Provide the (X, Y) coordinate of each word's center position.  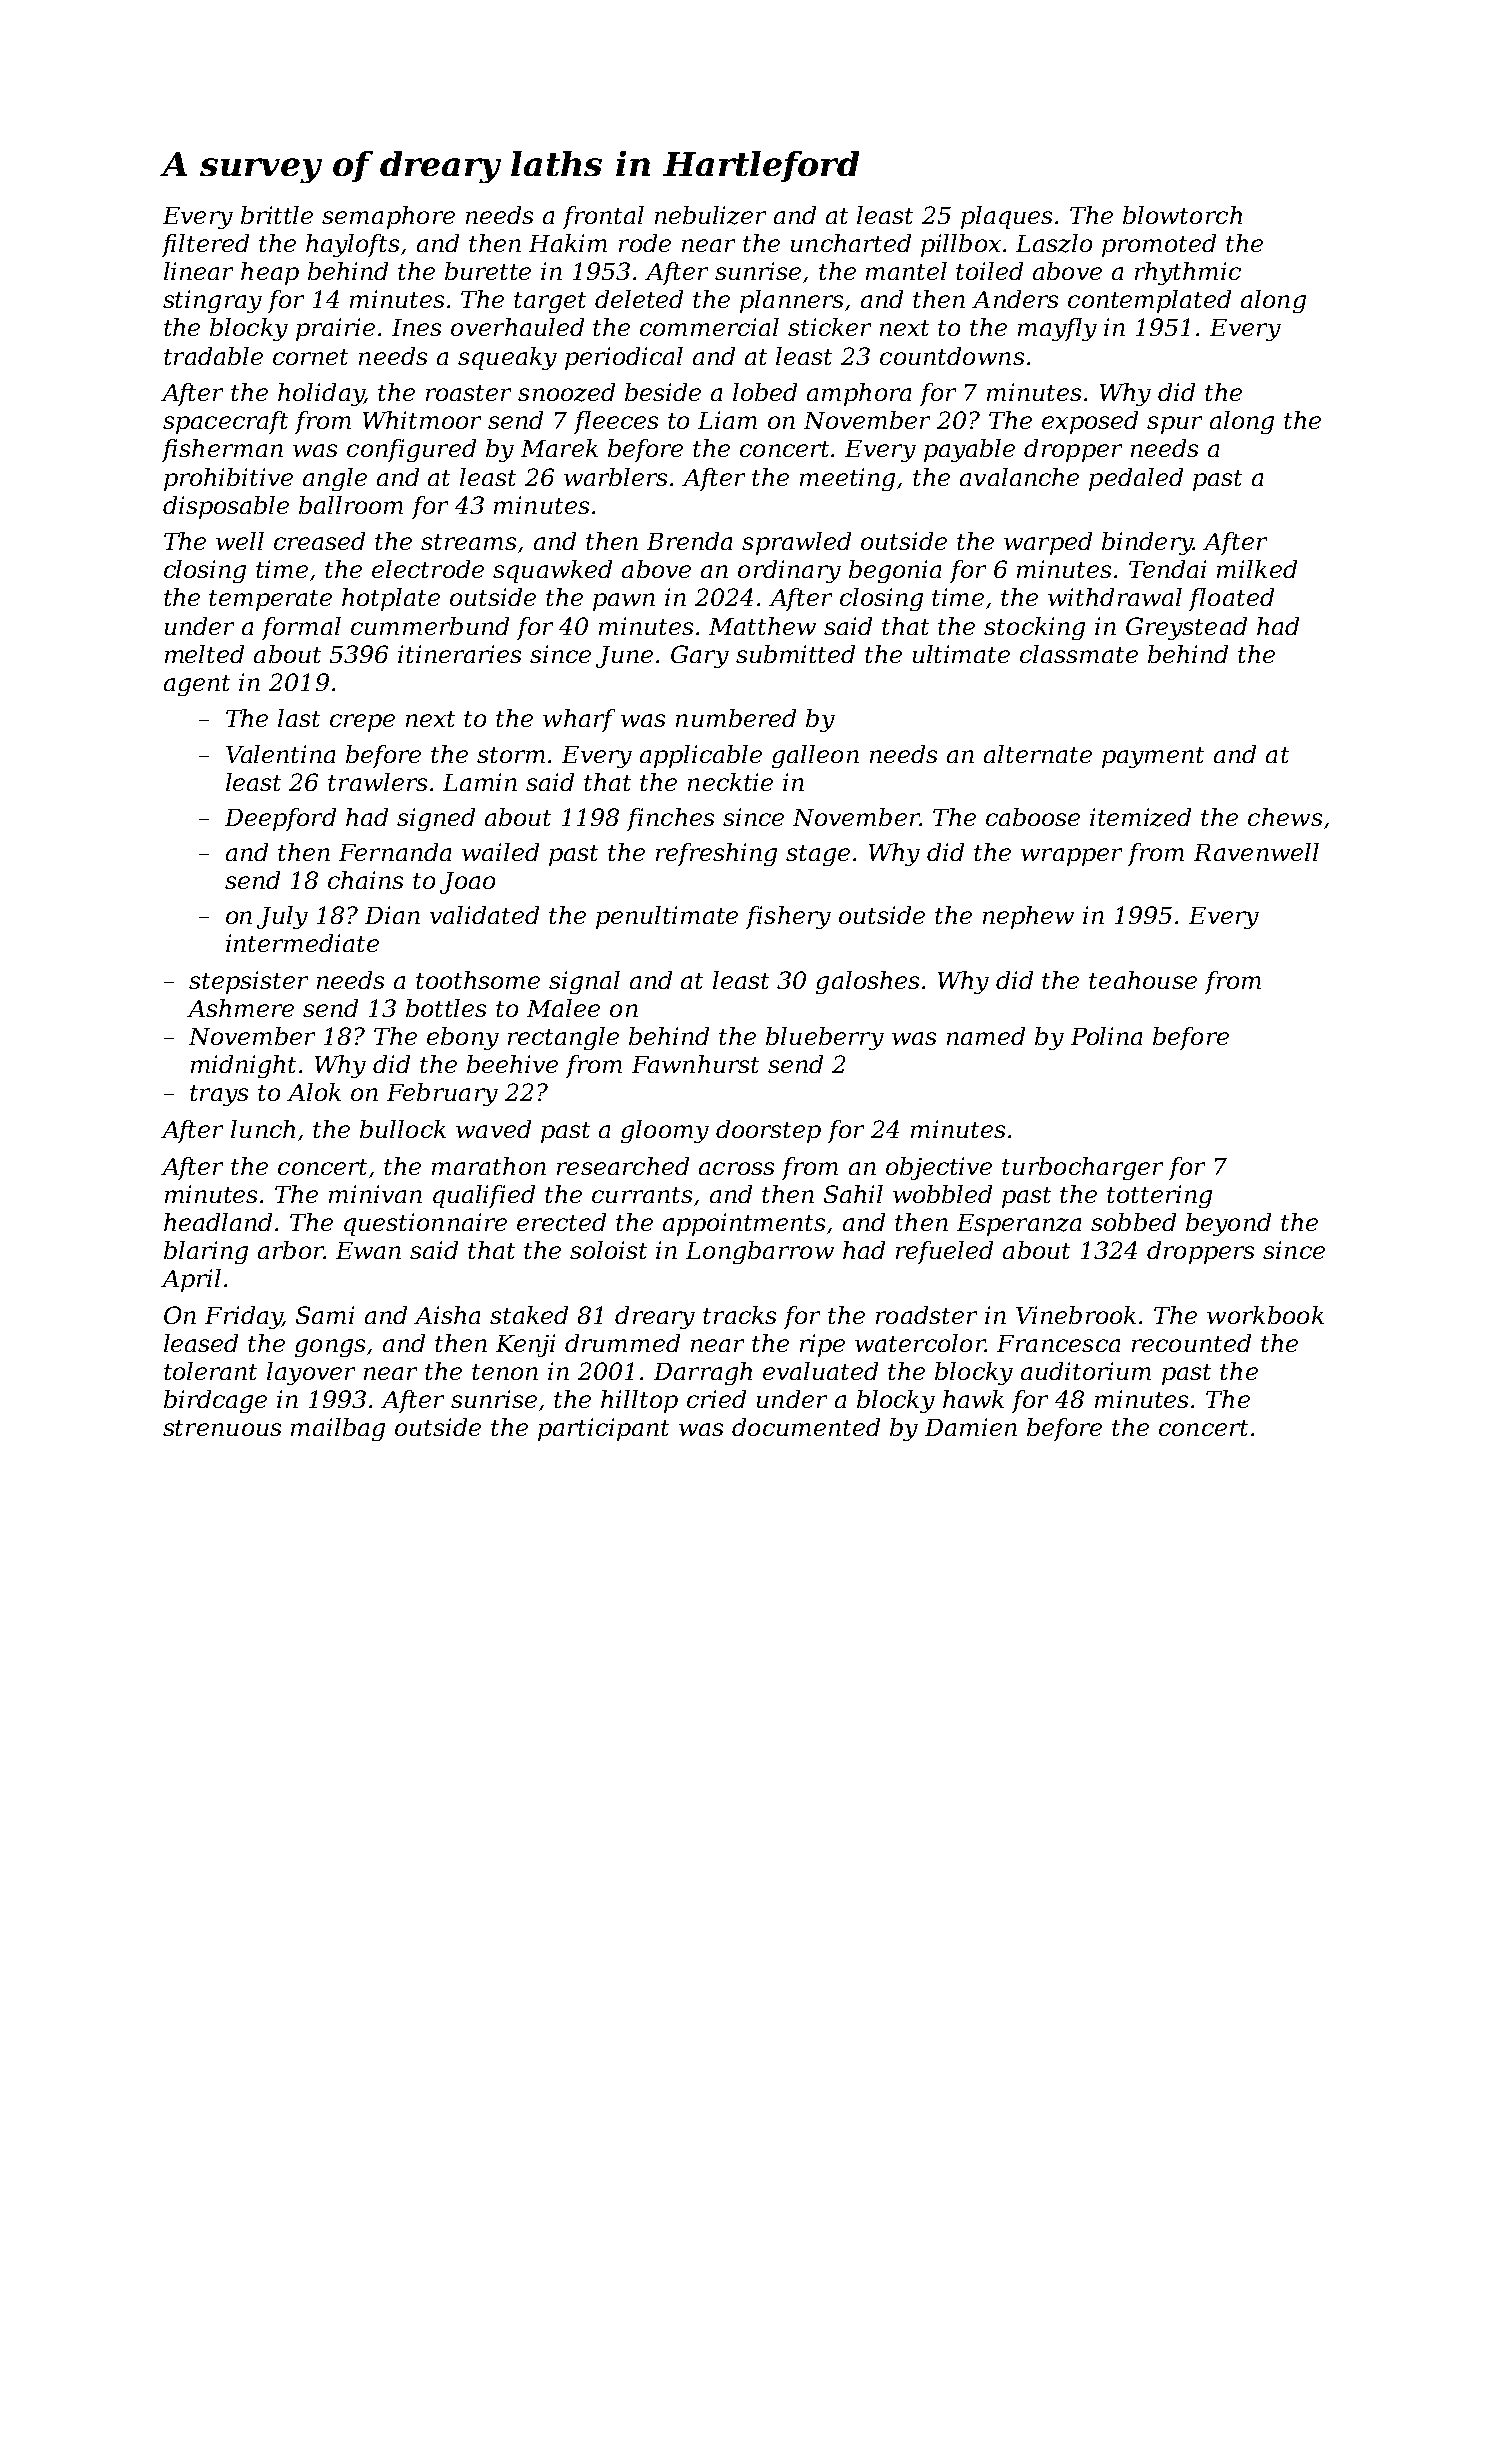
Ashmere (240, 1008)
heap (270, 273)
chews (1285, 817)
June (624, 657)
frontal (603, 217)
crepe (362, 723)
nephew (1028, 917)
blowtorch (1182, 215)
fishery (788, 917)
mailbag (338, 1429)
